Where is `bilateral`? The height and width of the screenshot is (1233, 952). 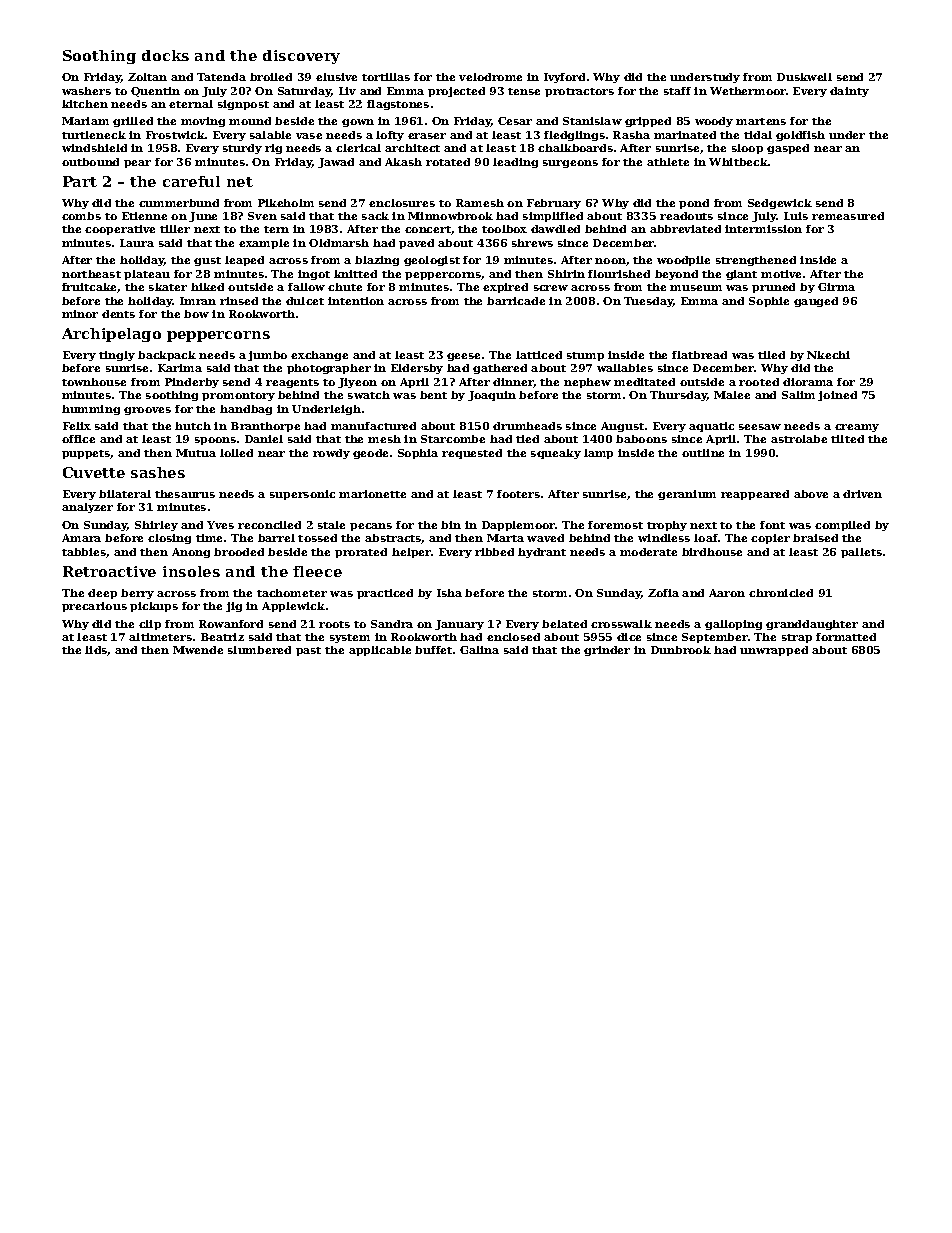
bilateral is located at coordinates (125, 494).
